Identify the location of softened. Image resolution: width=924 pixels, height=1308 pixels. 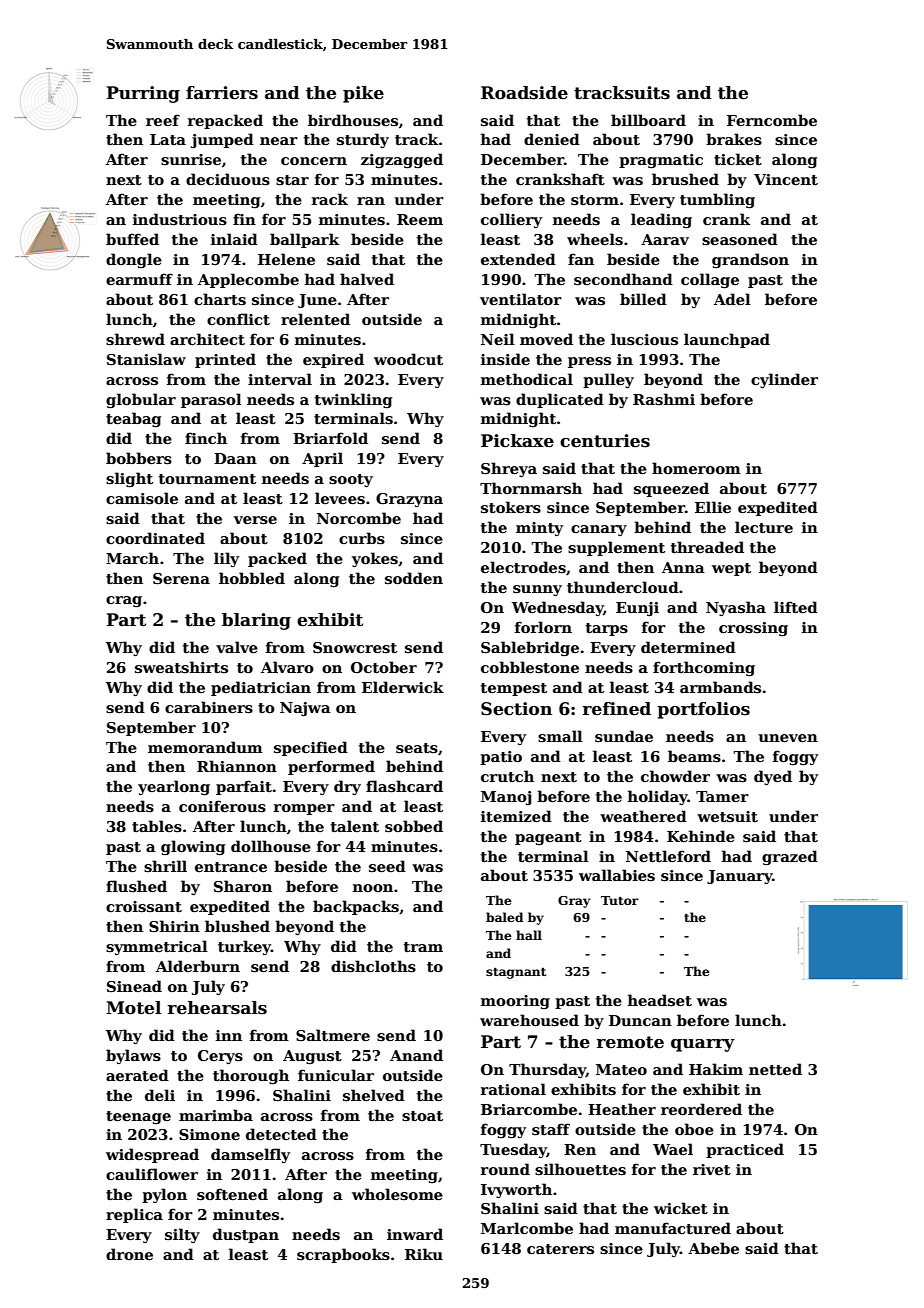
(232, 1194).
